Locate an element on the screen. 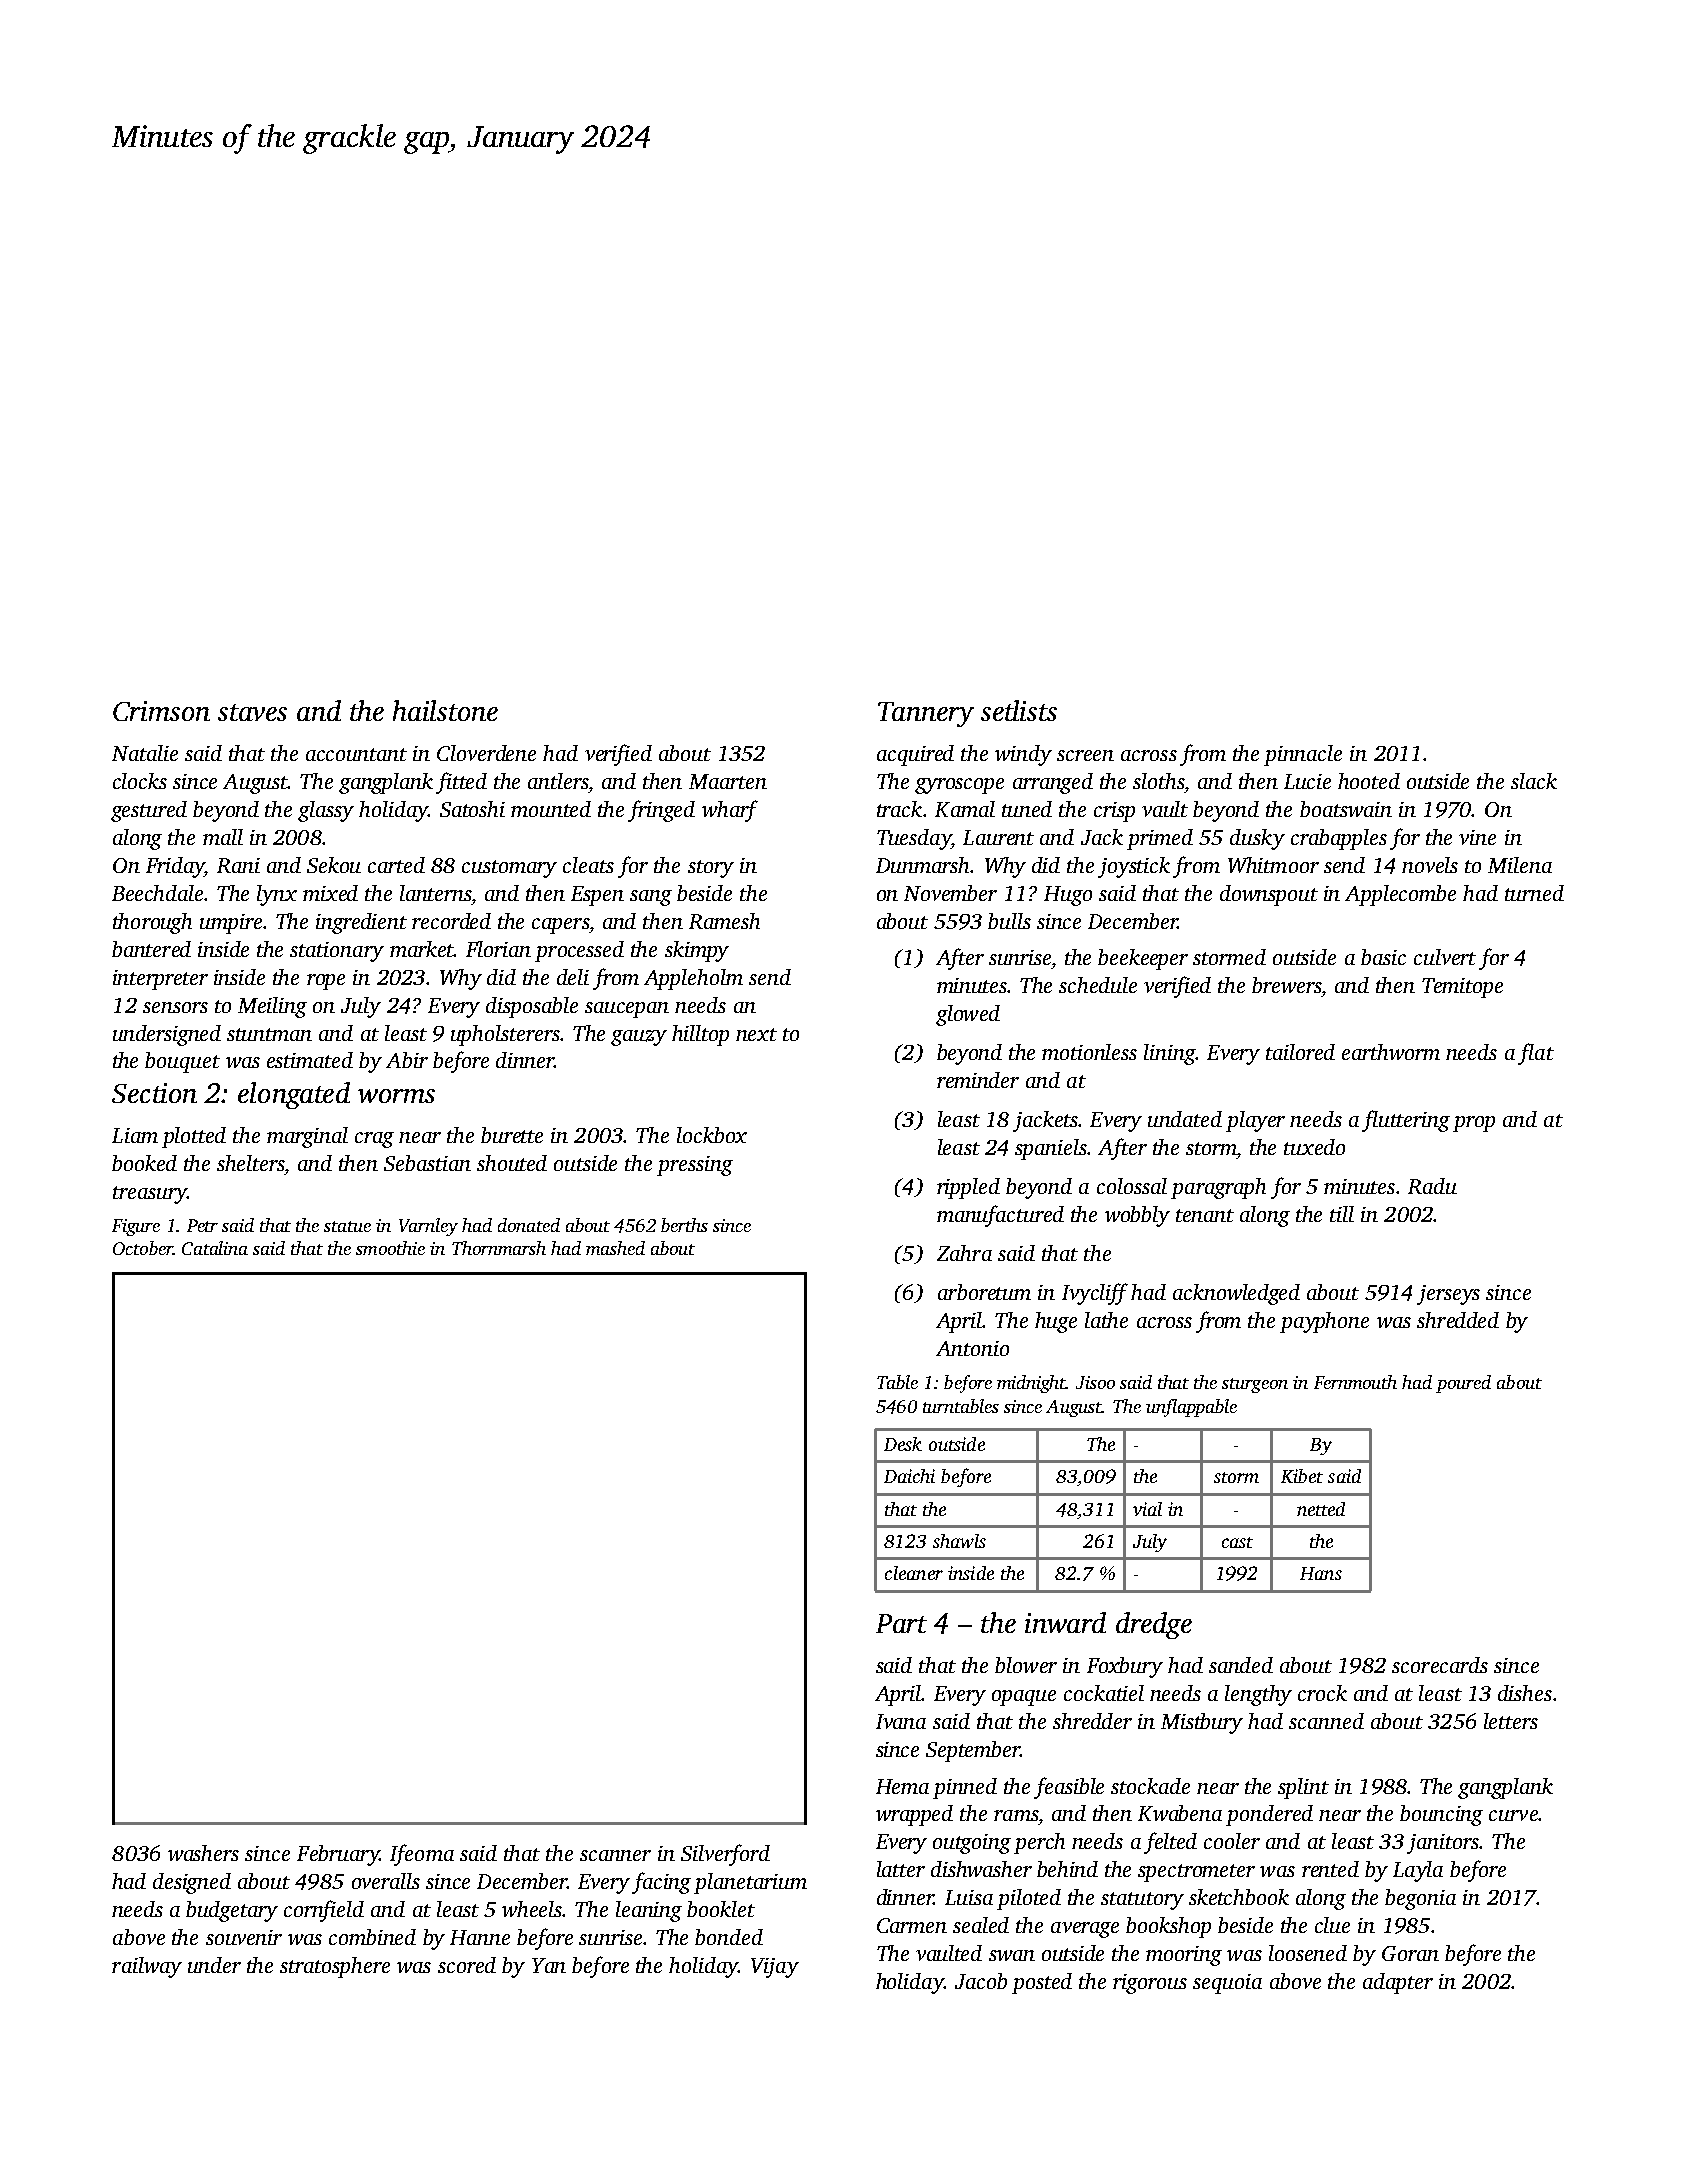  Maarten is located at coordinates (728, 781).
